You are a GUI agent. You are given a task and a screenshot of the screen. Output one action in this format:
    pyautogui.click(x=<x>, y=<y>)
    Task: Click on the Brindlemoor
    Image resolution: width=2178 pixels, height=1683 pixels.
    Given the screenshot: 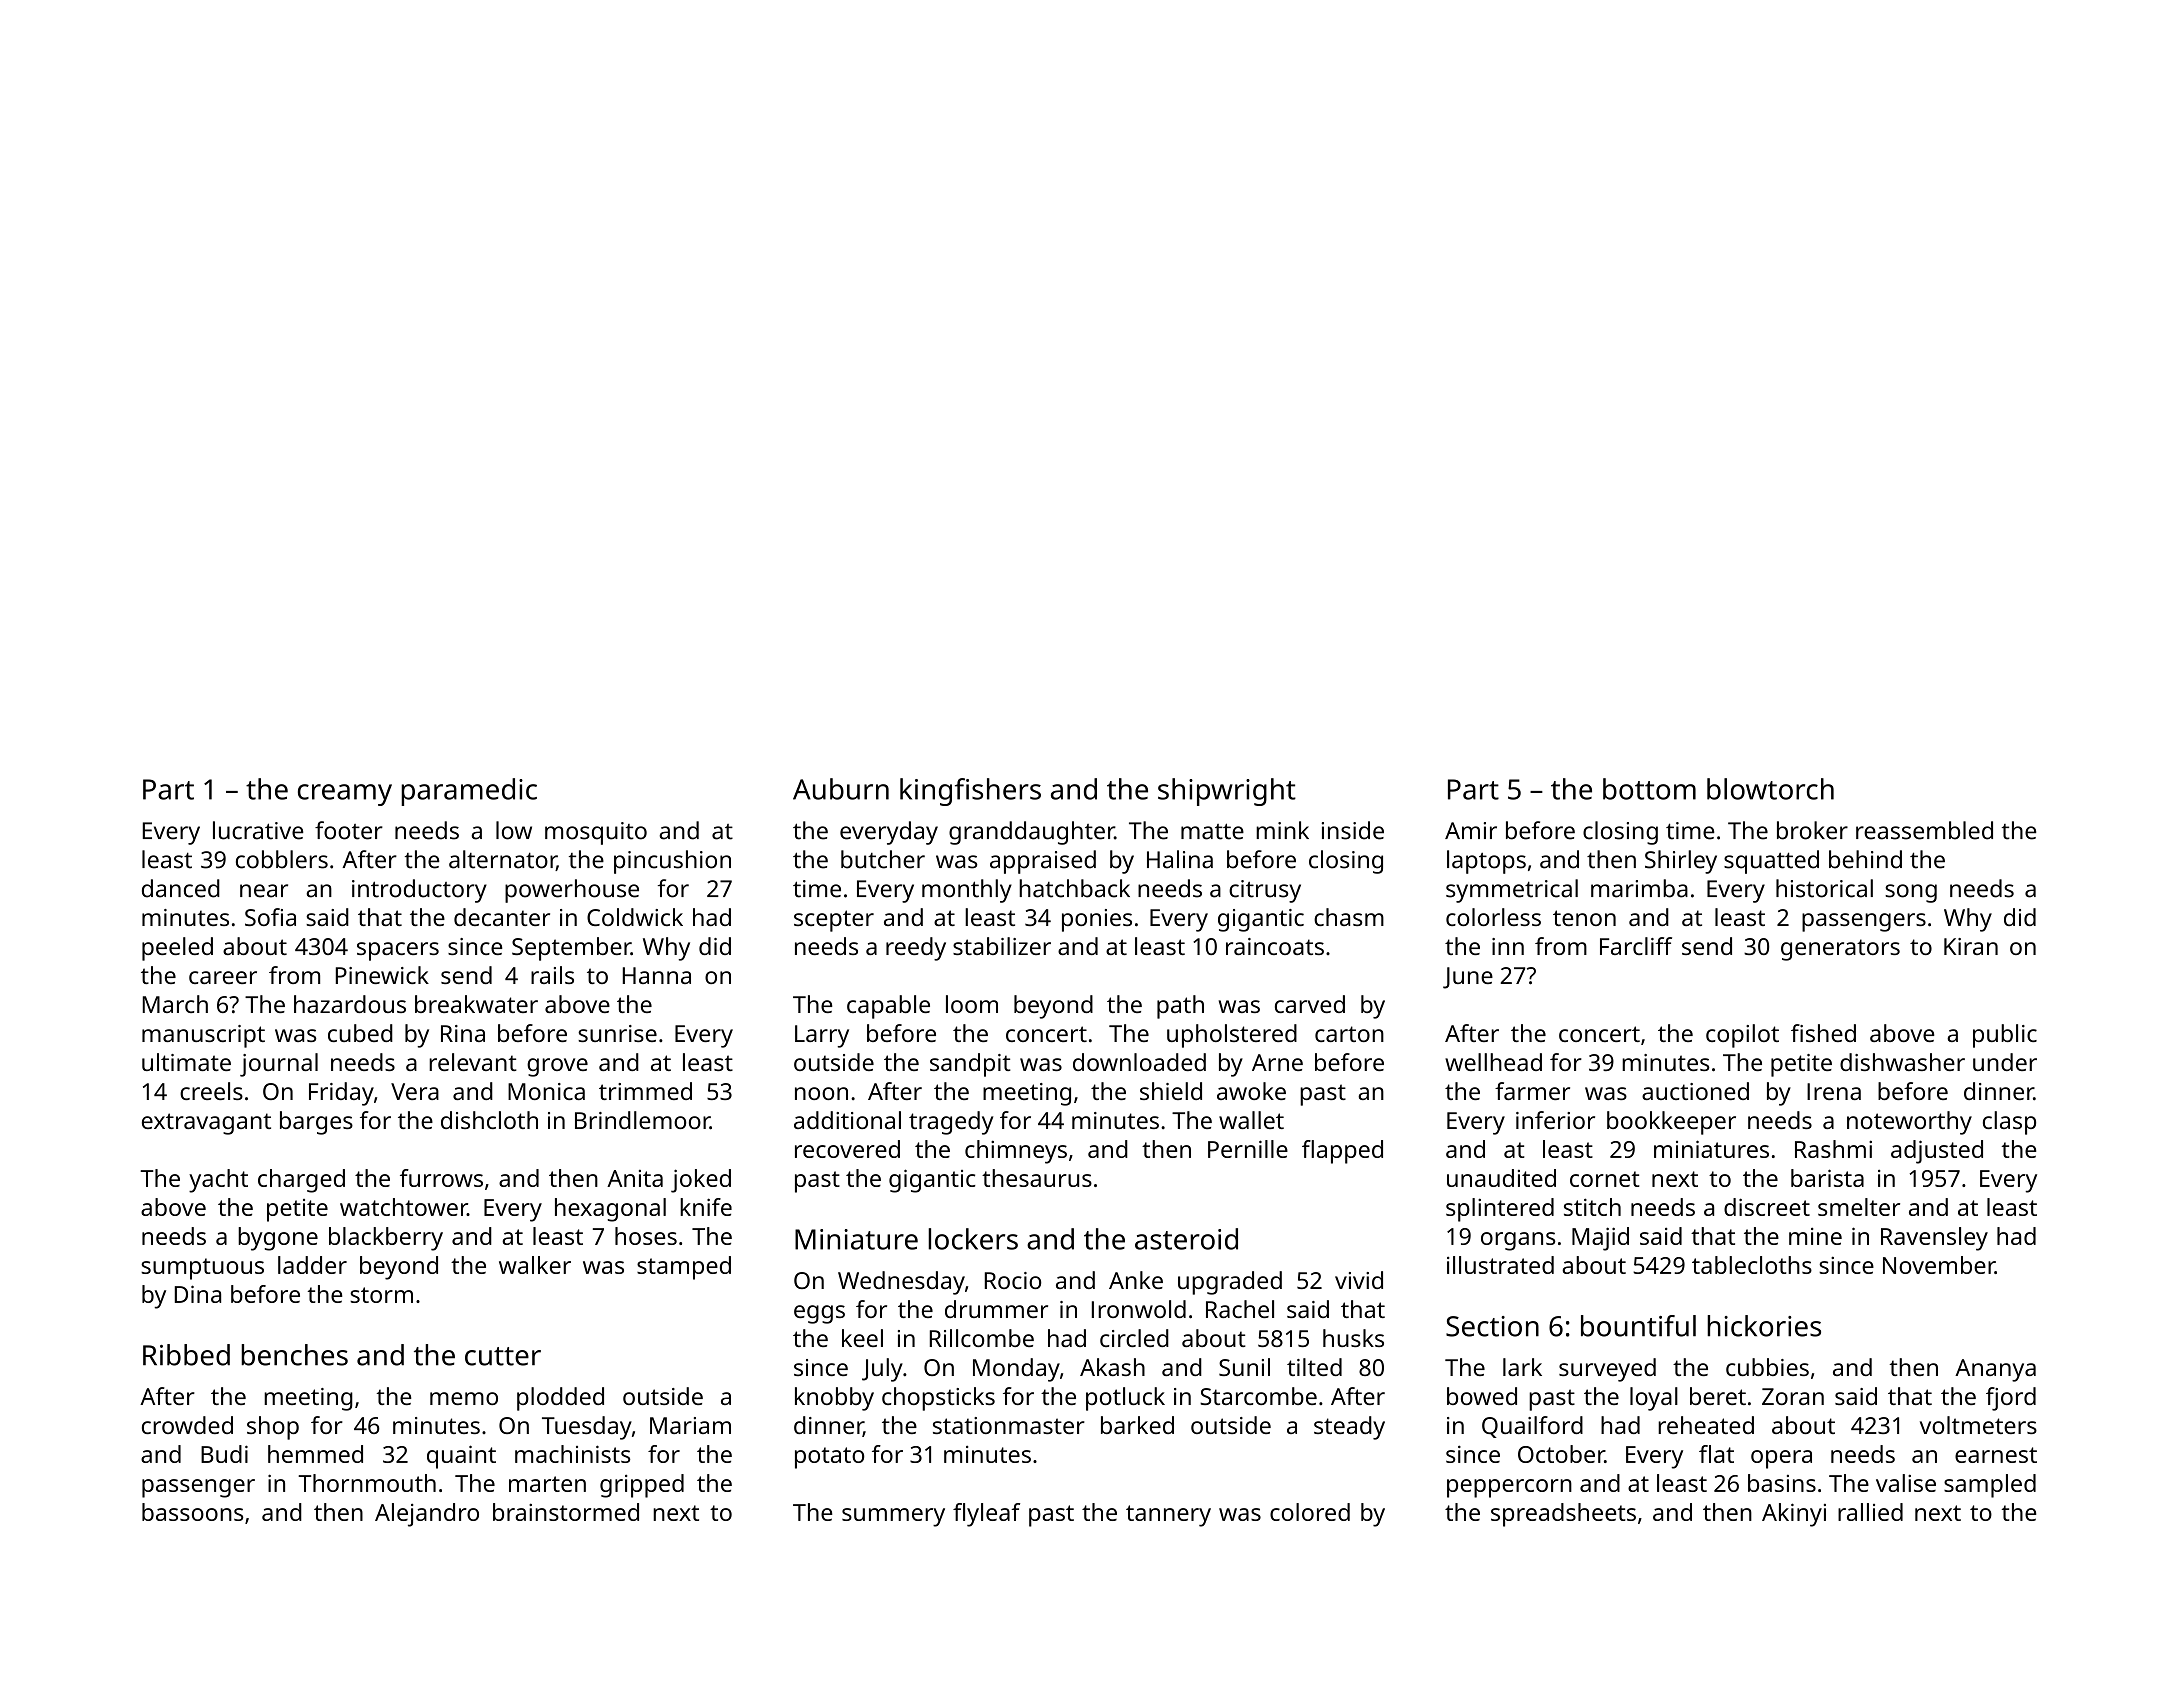 What is the action you would take?
    pyautogui.click(x=642, y=1120)
